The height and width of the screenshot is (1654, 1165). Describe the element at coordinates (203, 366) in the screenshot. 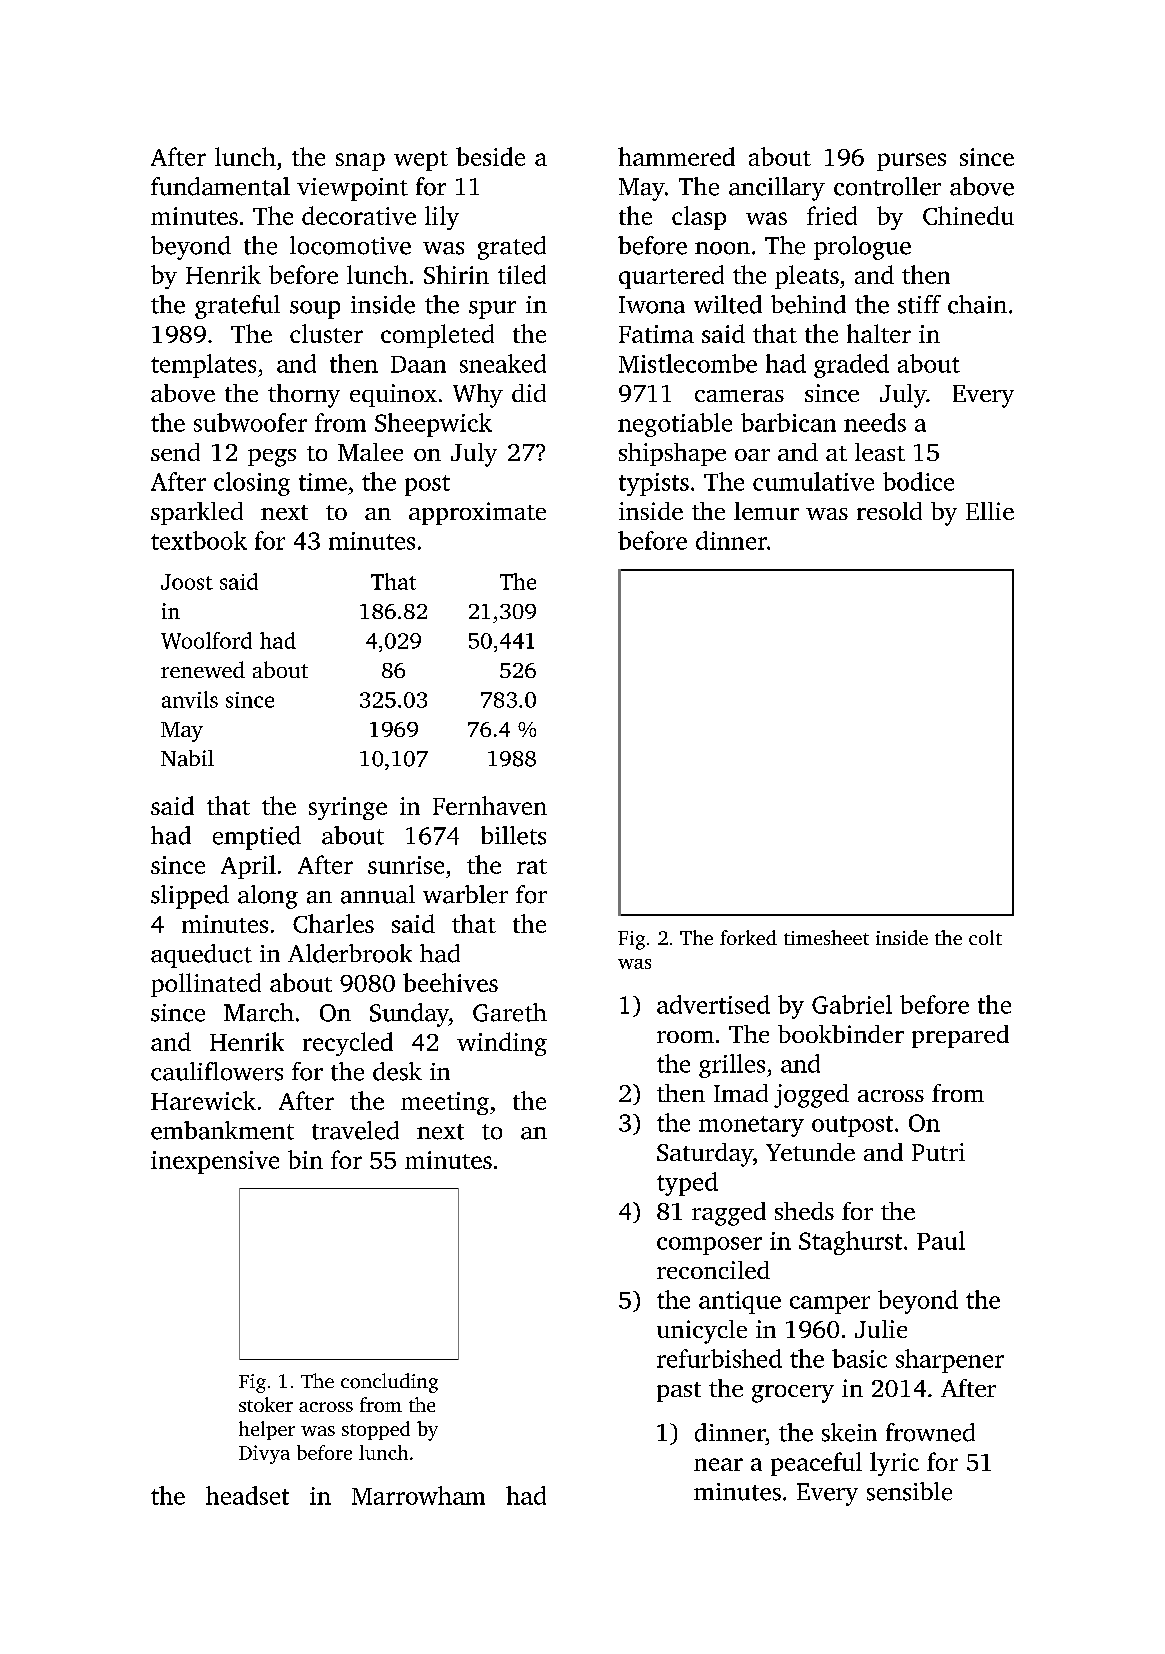

I see `templates` at that location.
